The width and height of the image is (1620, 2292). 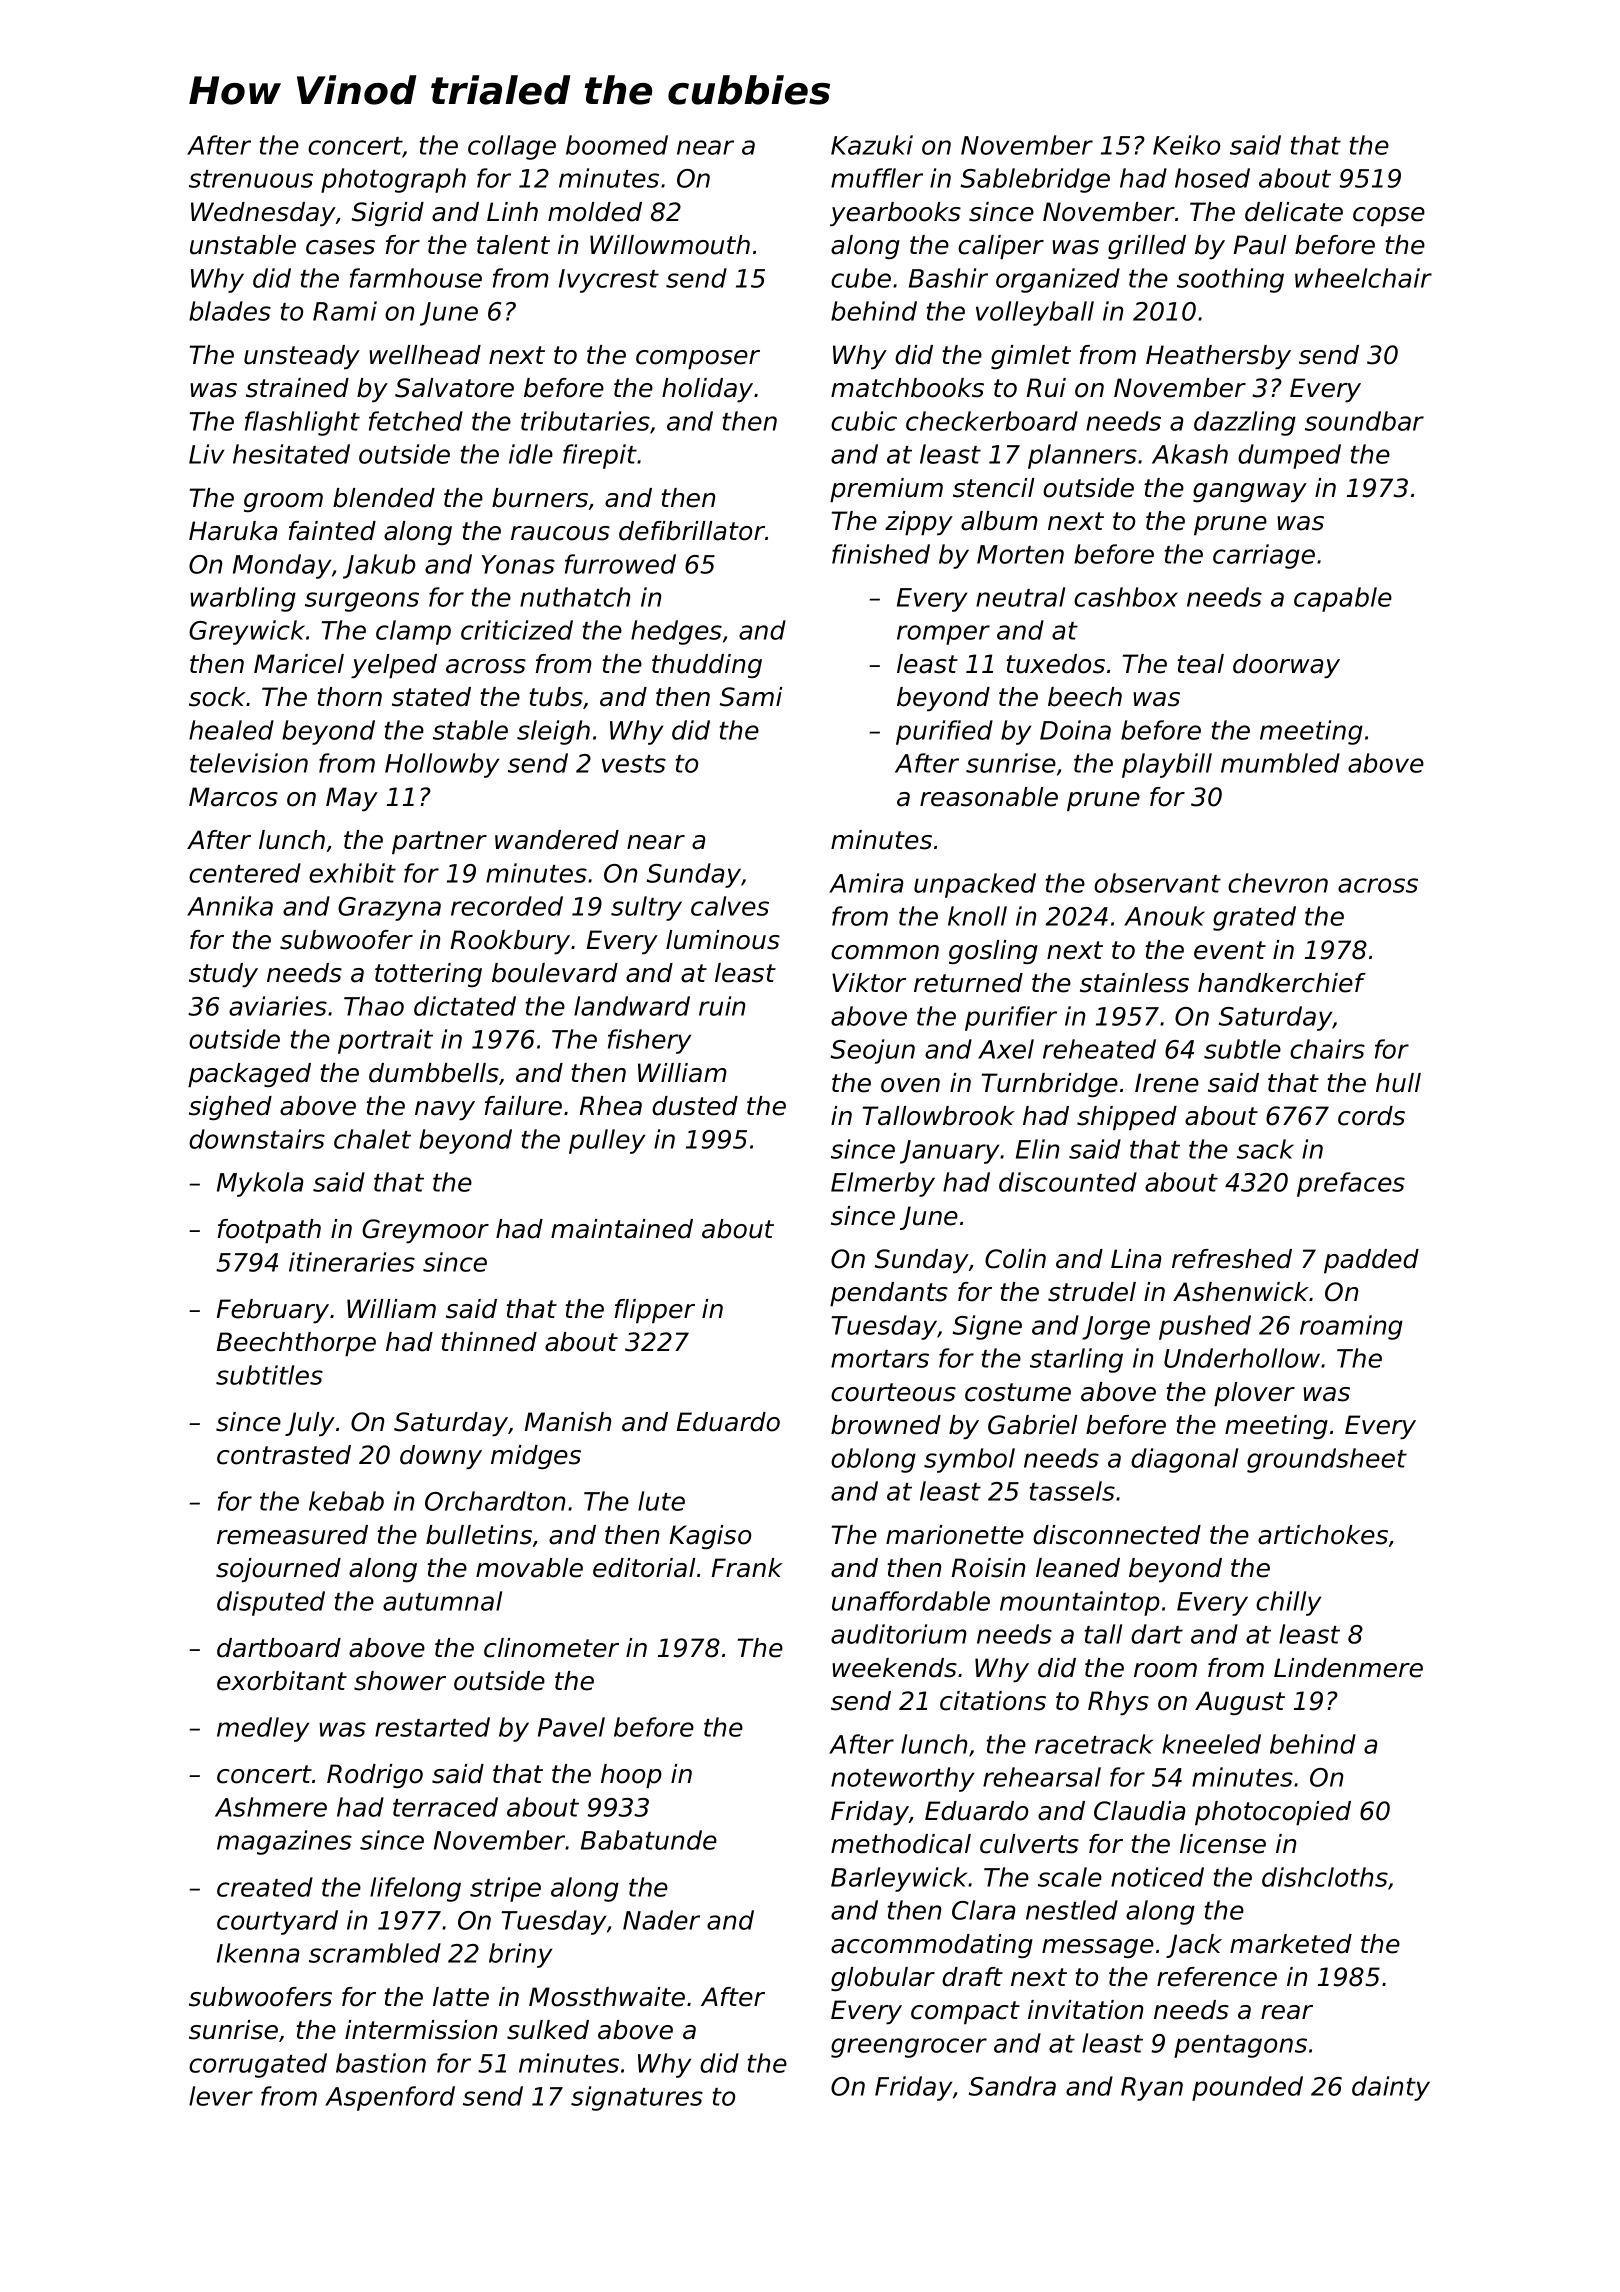 What do you see at coordinates (864, 421) in the image?
I see `cubic` at bounding box center [864, 421].
